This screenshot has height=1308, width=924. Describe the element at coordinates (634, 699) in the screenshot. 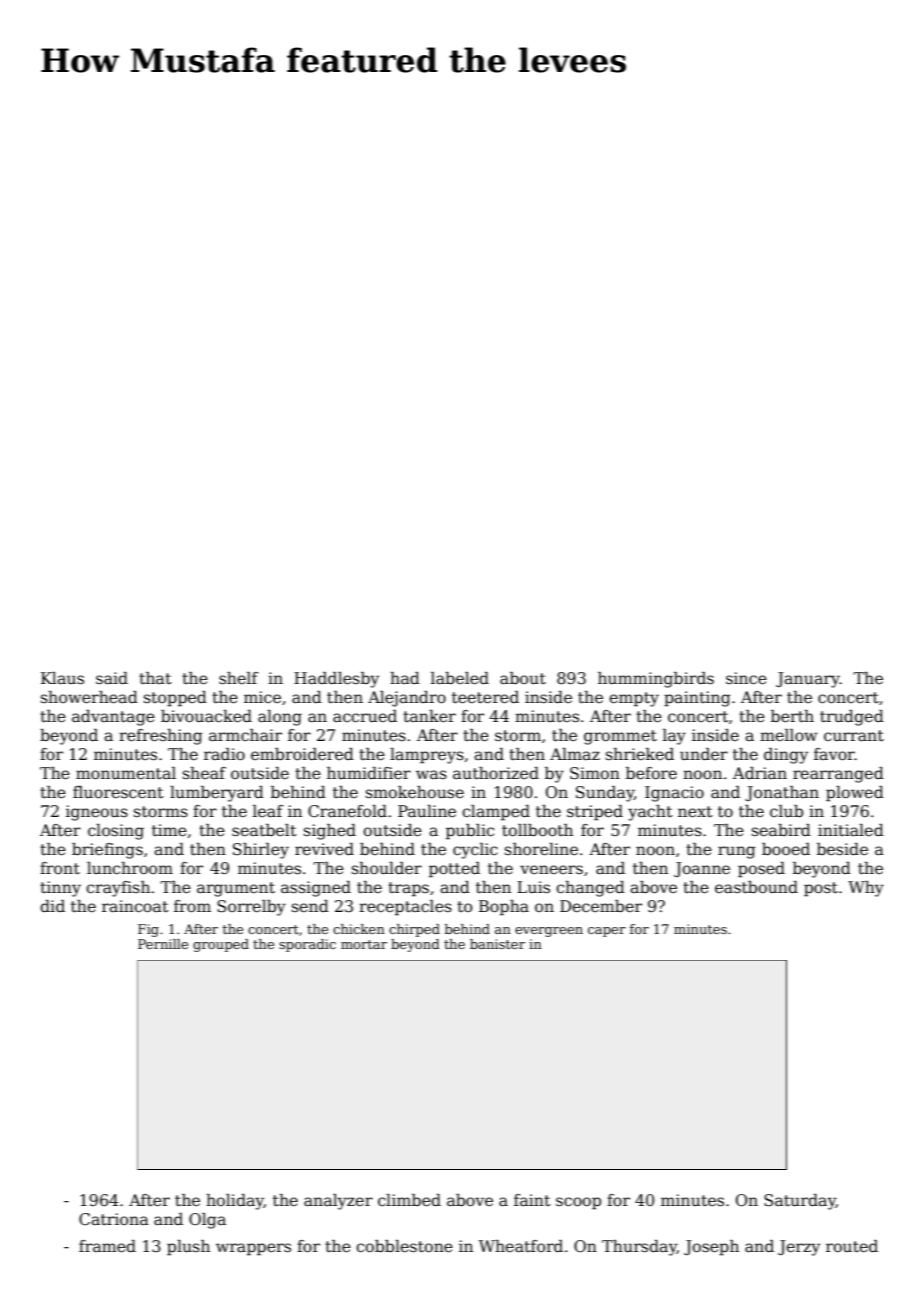

I see `empty` at that location.
